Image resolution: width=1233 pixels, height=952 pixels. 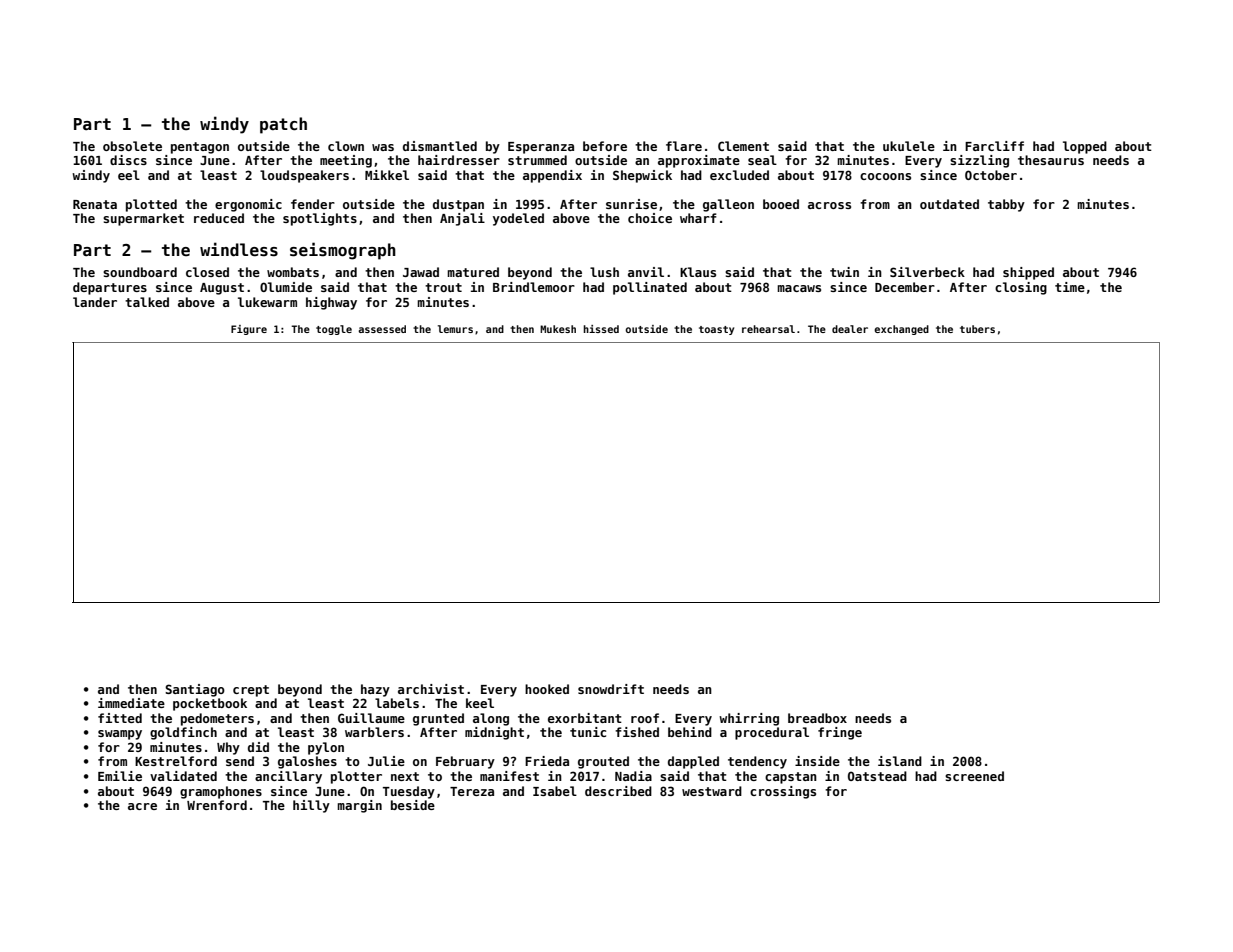 What do you see at coordinates (799, 288) in the image?
I see `macaws` at bounding box center [799, 288].
